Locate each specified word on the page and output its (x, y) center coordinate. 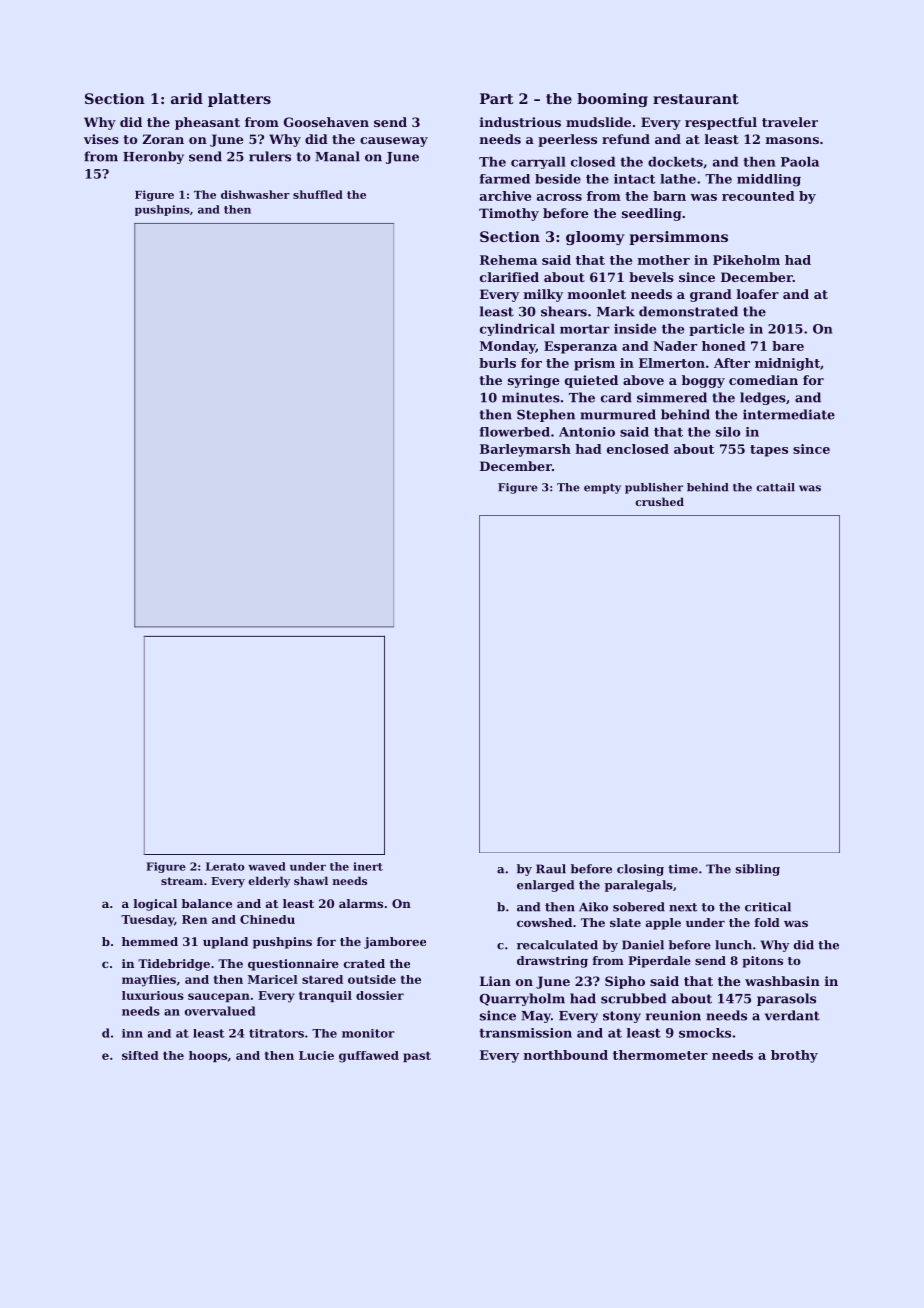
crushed (660, 501)
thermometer (660, 1055)
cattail (775, 487)
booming (612, 100)
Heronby (153, 157)
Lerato (225, 866)
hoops (208, 1056)
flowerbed (515, 432)
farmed (505, 179)
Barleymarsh (525, 450)
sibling (758, 870)
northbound (566, 1055)
